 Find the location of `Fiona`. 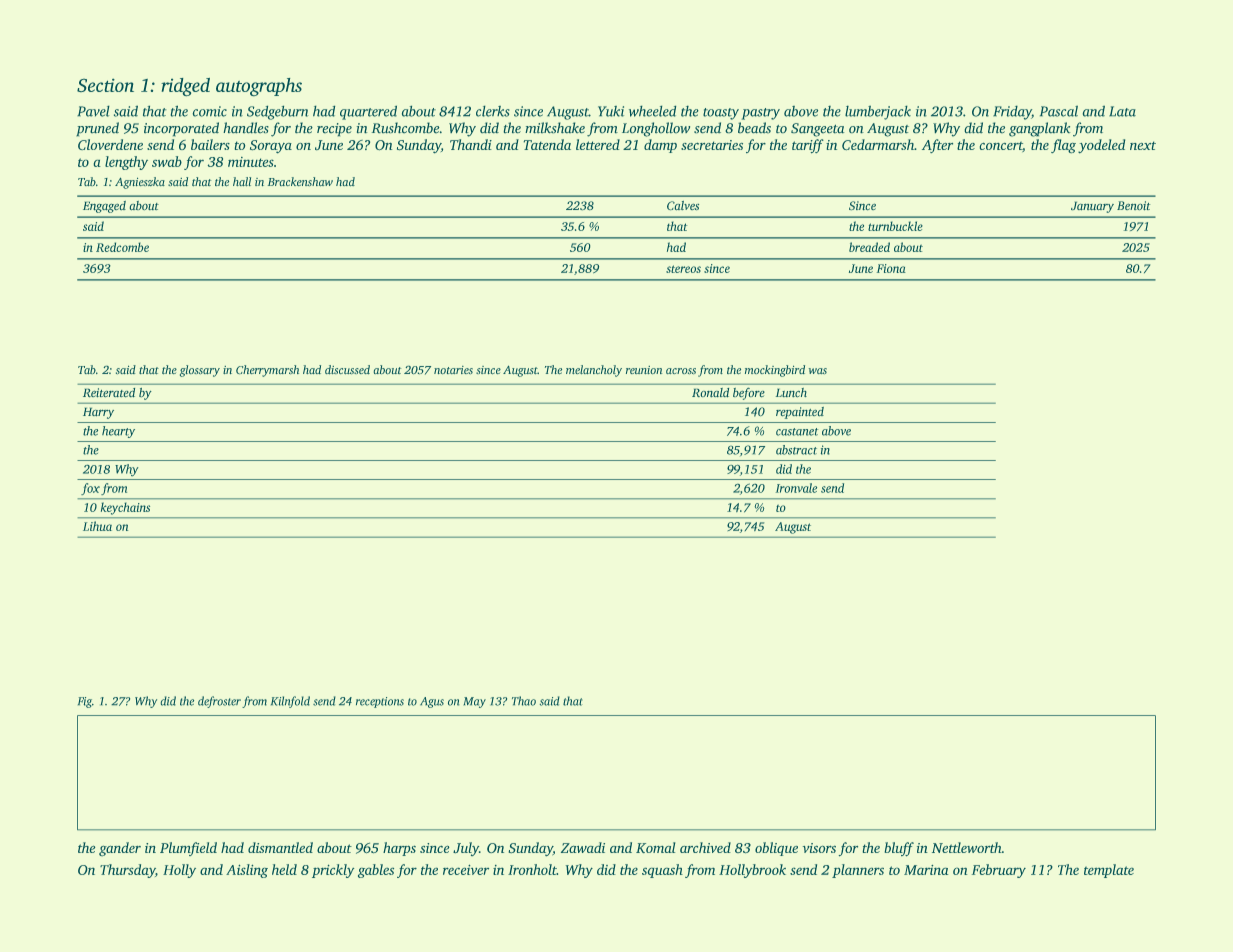

Fiona is located at coordinates (891, 268).
